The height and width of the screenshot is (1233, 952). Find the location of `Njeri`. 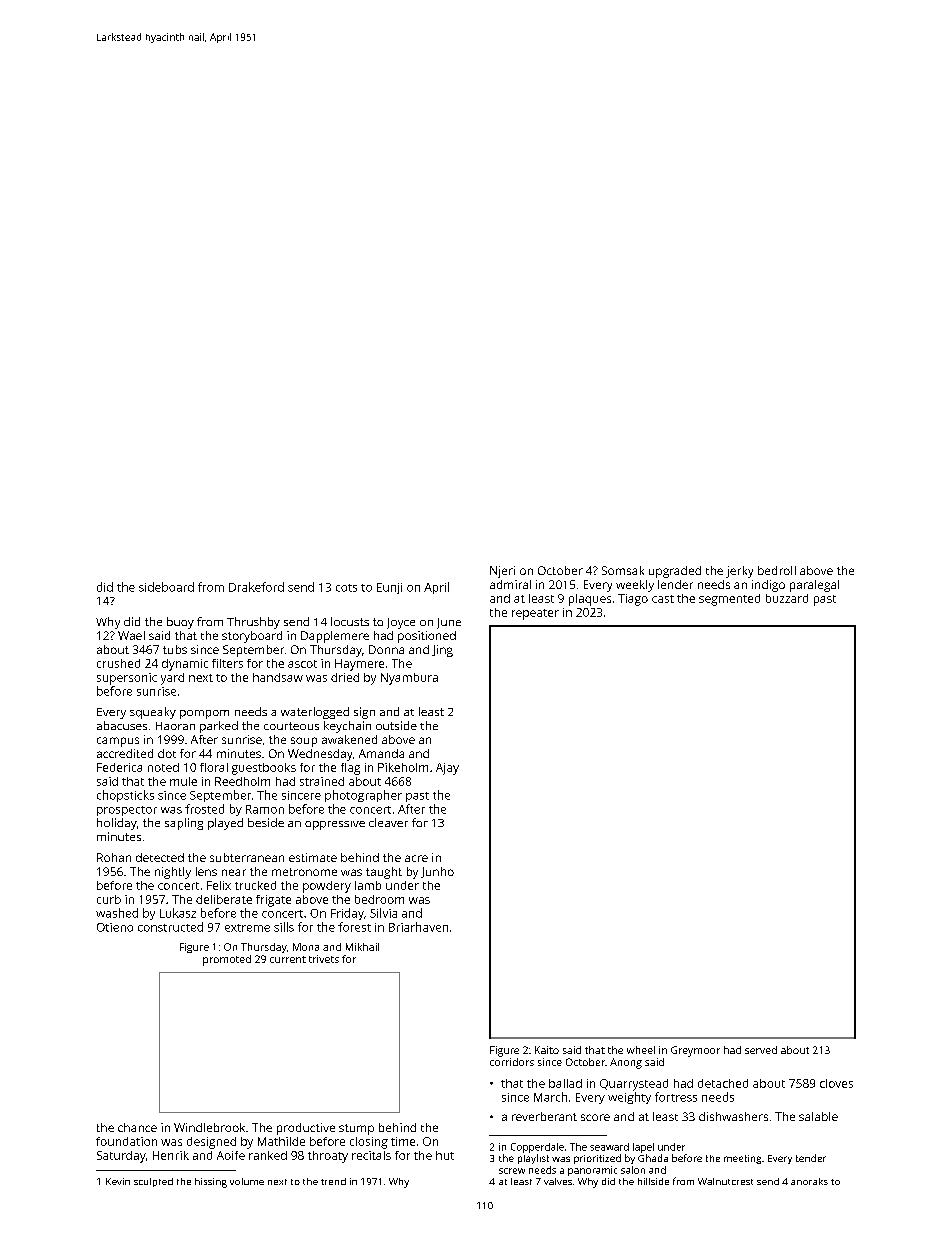

Njeri is located at coordinates (502, 572).
